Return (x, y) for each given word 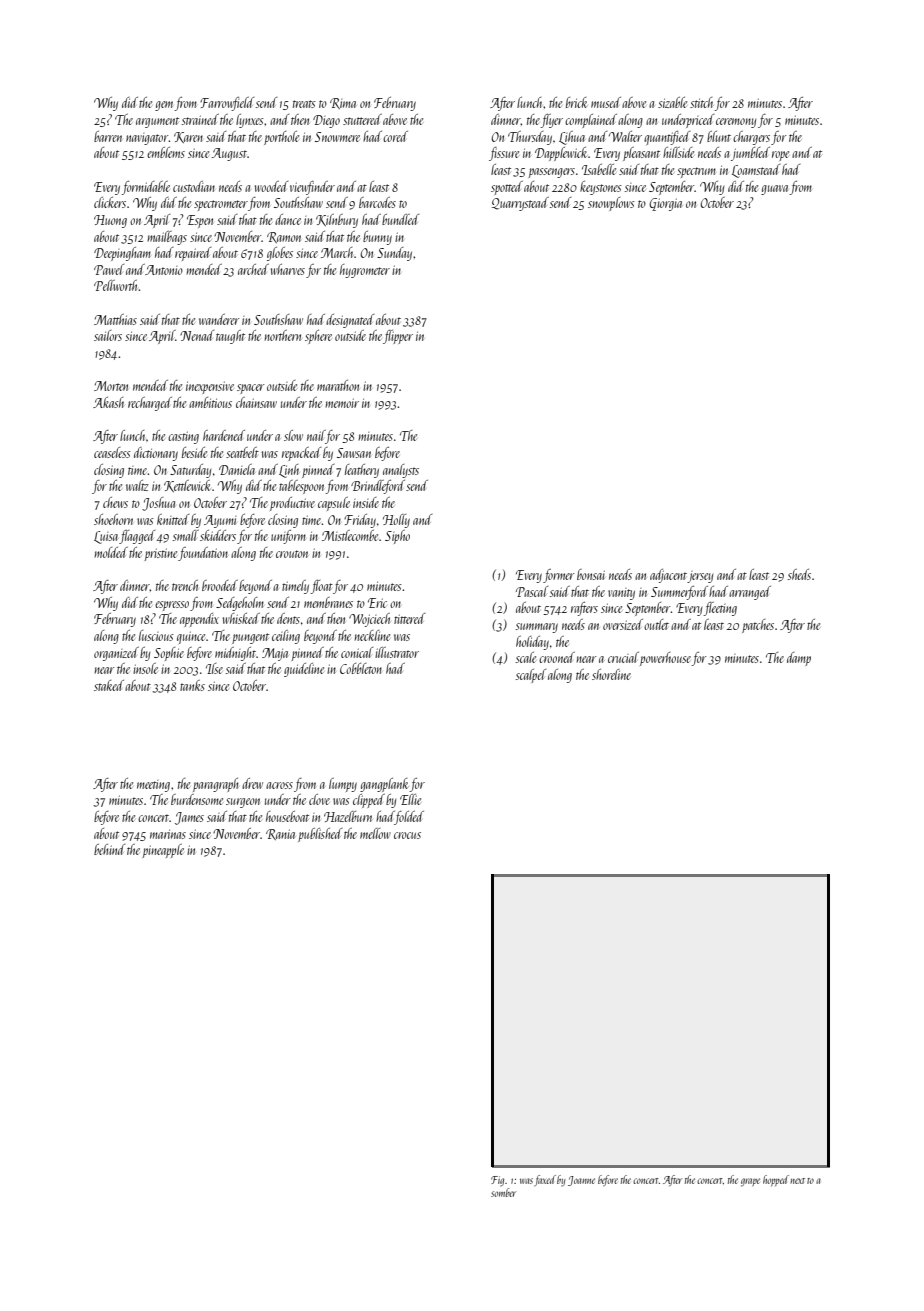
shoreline (611, 674)
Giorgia (665, 204)
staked (109, 685)
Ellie (410, 799)
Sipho (397, 537)
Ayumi (220, 521)
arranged (750, 593)
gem (165, 106)
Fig (497, 1181)
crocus (407, 835)
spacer (251, 389)
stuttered (362, 119)
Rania (280, 834)
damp (799, 659)
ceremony (736, 123)
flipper (398, 337)
